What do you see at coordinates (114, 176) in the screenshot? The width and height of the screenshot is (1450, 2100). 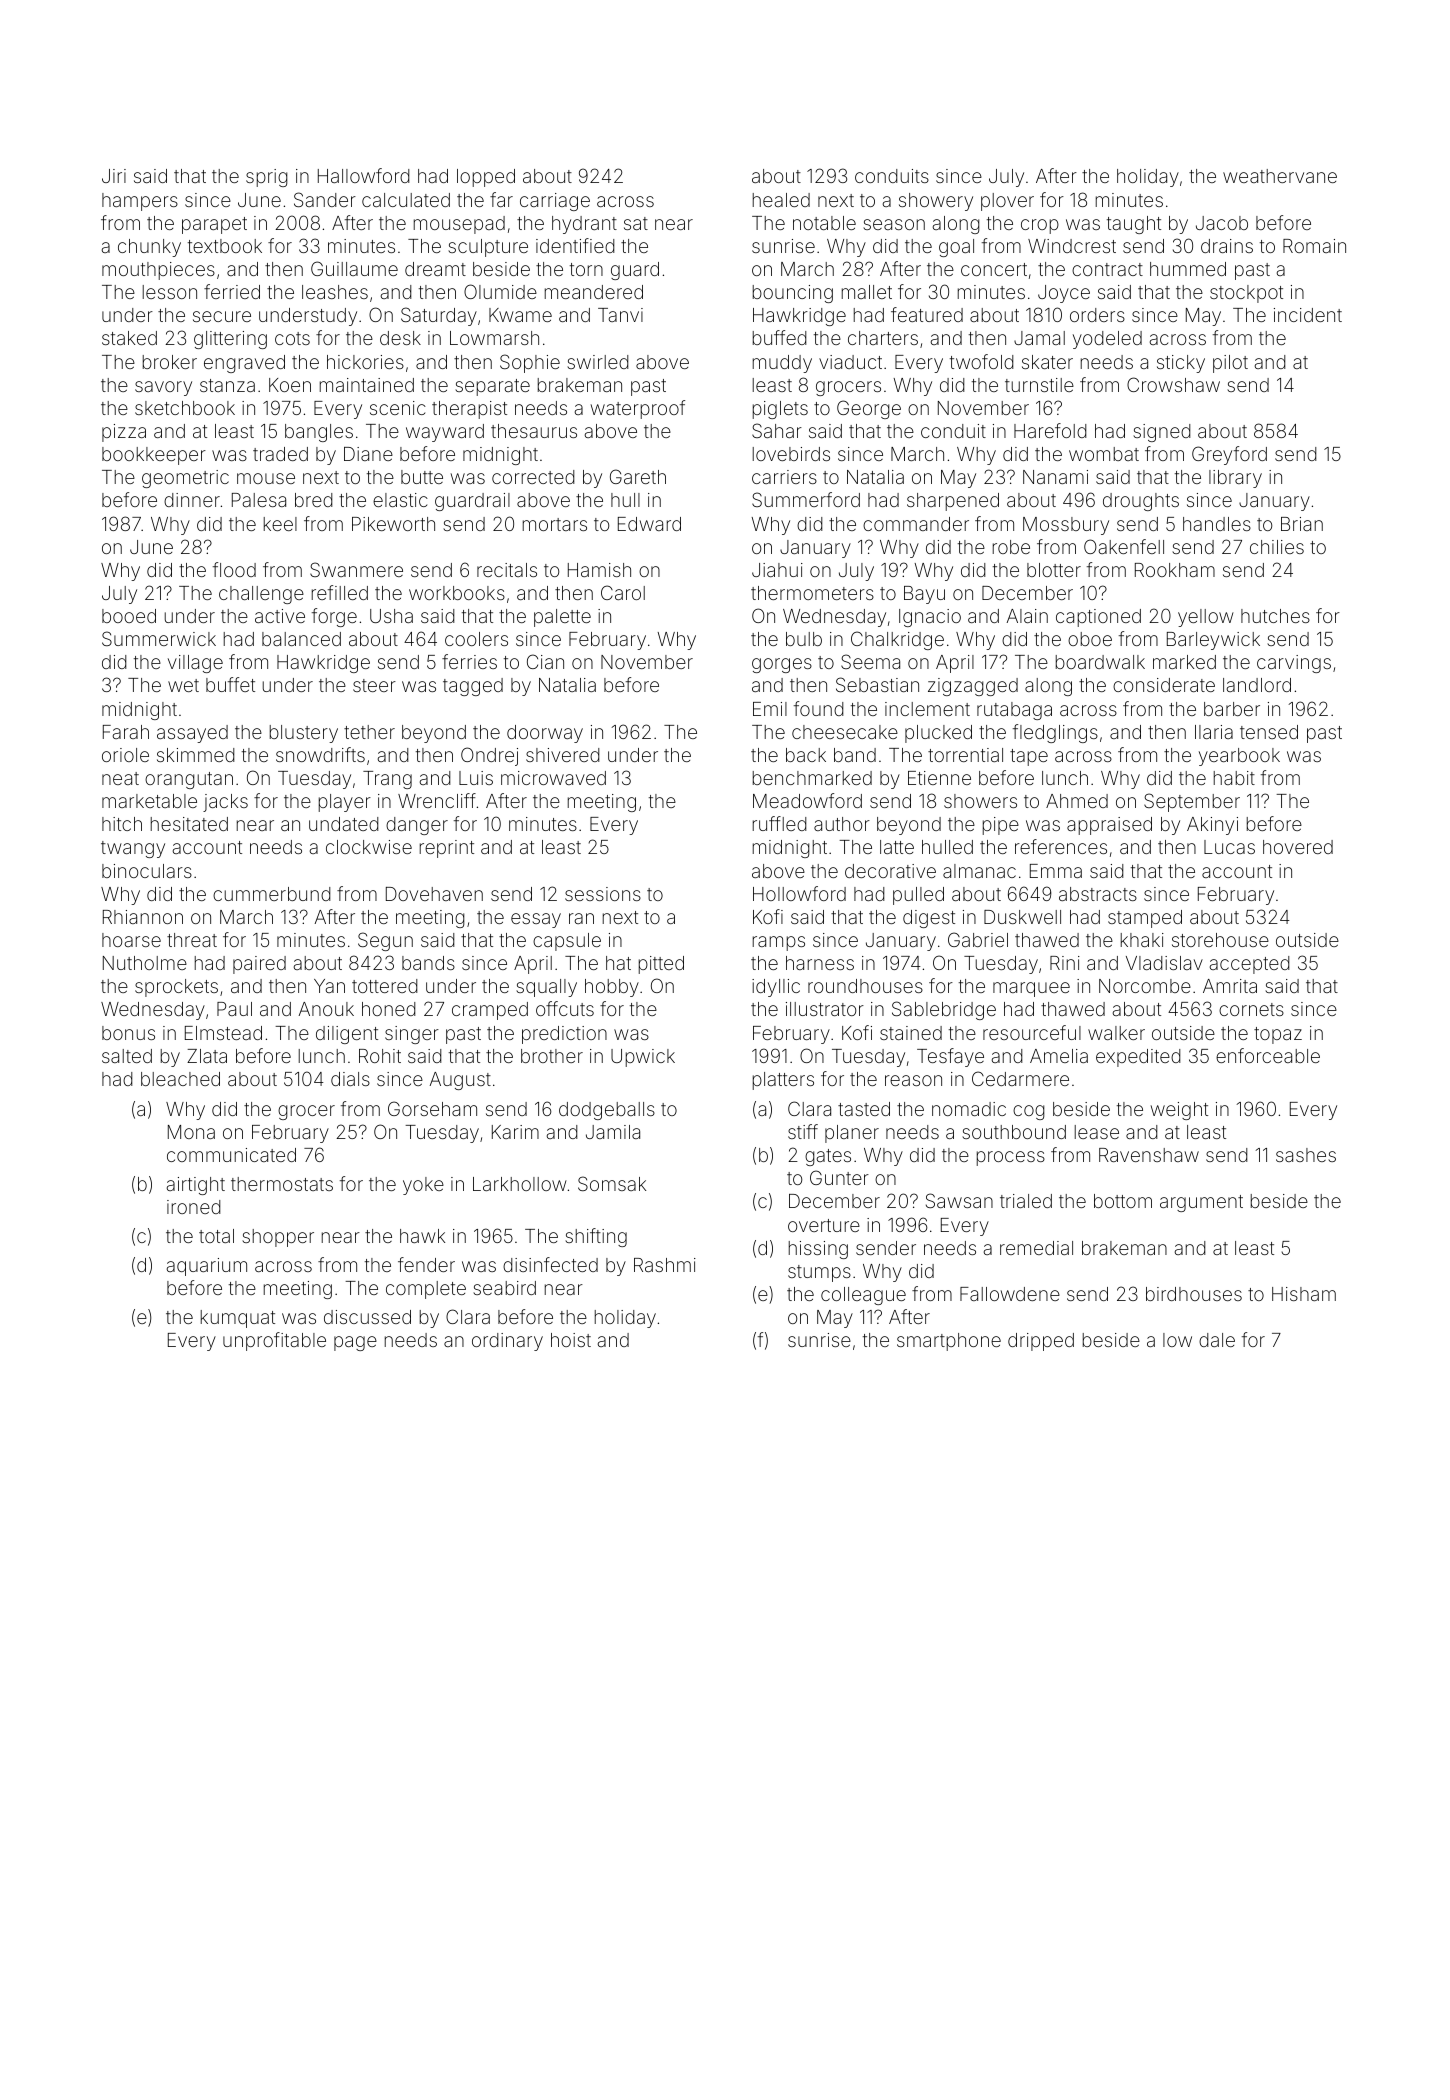 I see `Jiri` at bounding box center [114, 176].
